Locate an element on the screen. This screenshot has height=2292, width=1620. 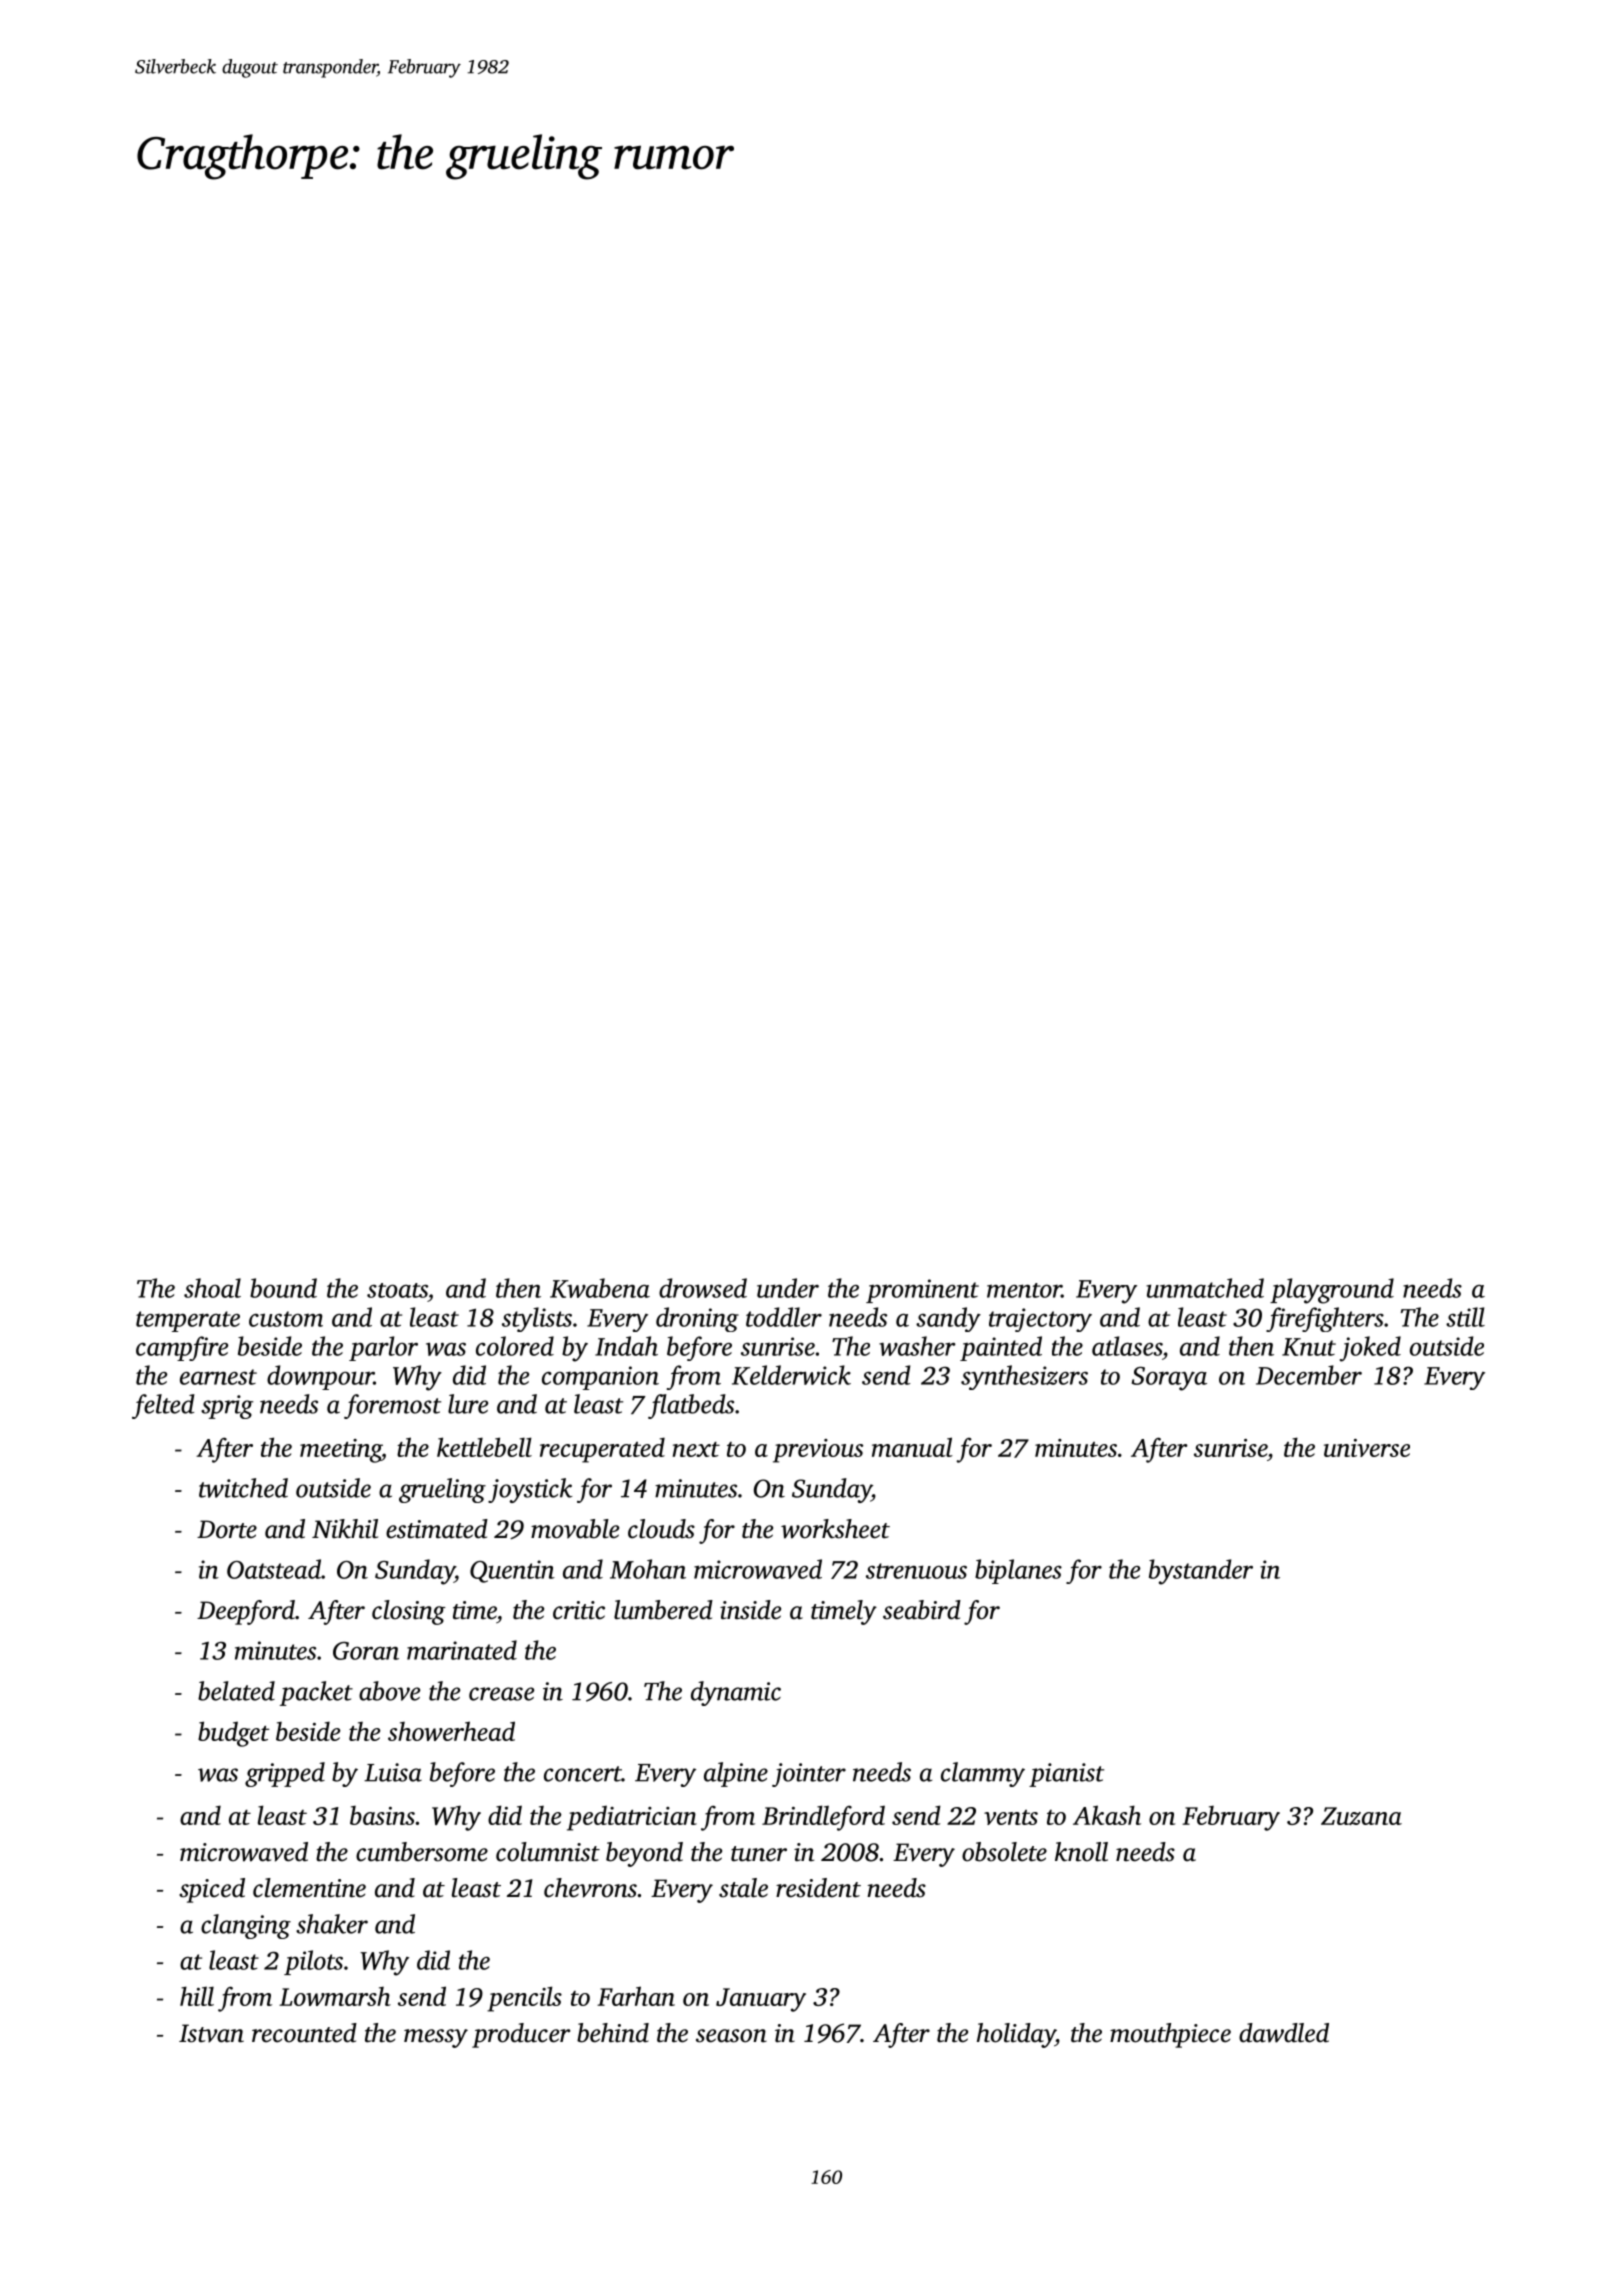
unmatched is located at coordinates (1205, 1288).
